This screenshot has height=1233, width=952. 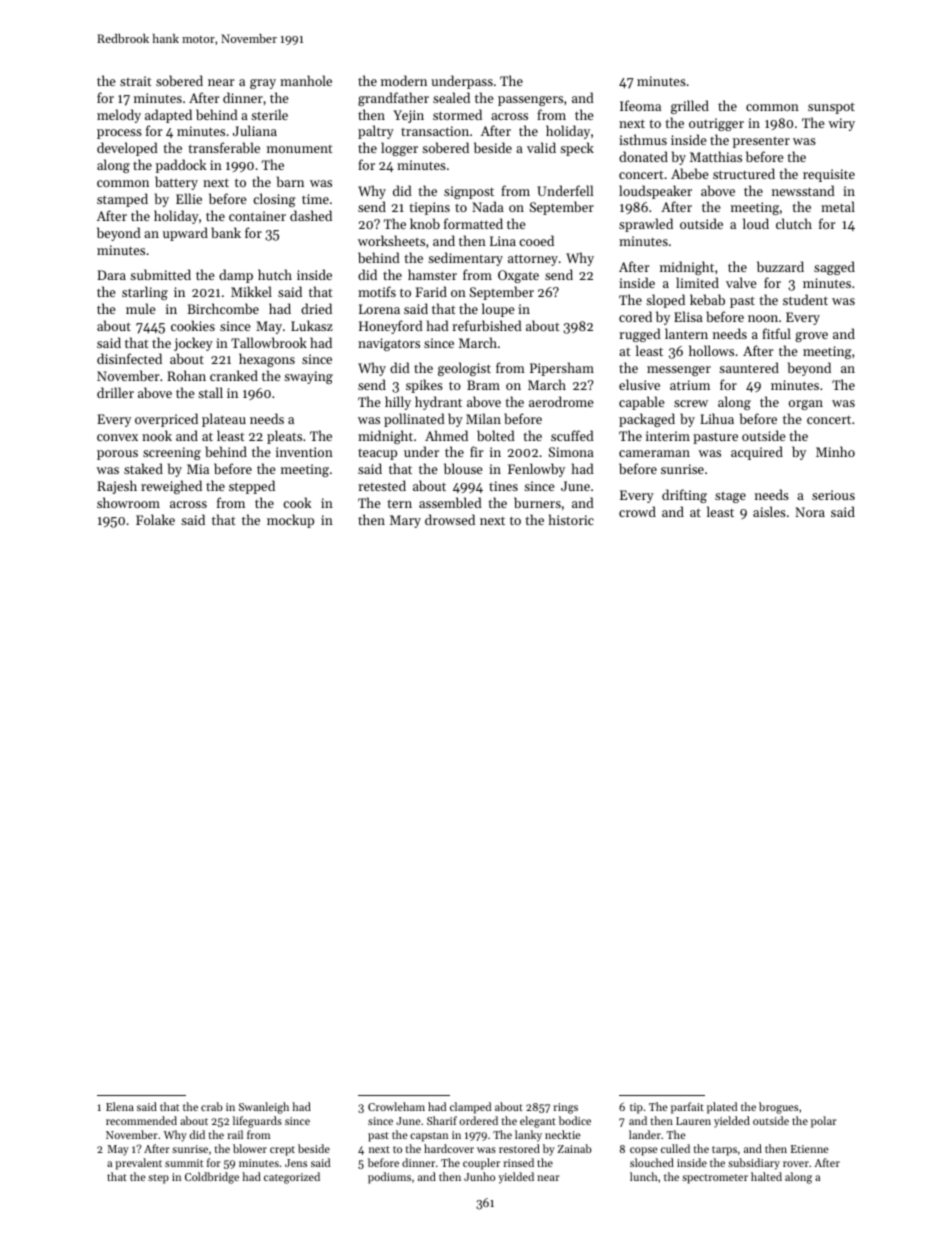 What do you see at coordinates (269, 114) in the screenshot?
I see `sterile` at bounding box center [269, 114].
